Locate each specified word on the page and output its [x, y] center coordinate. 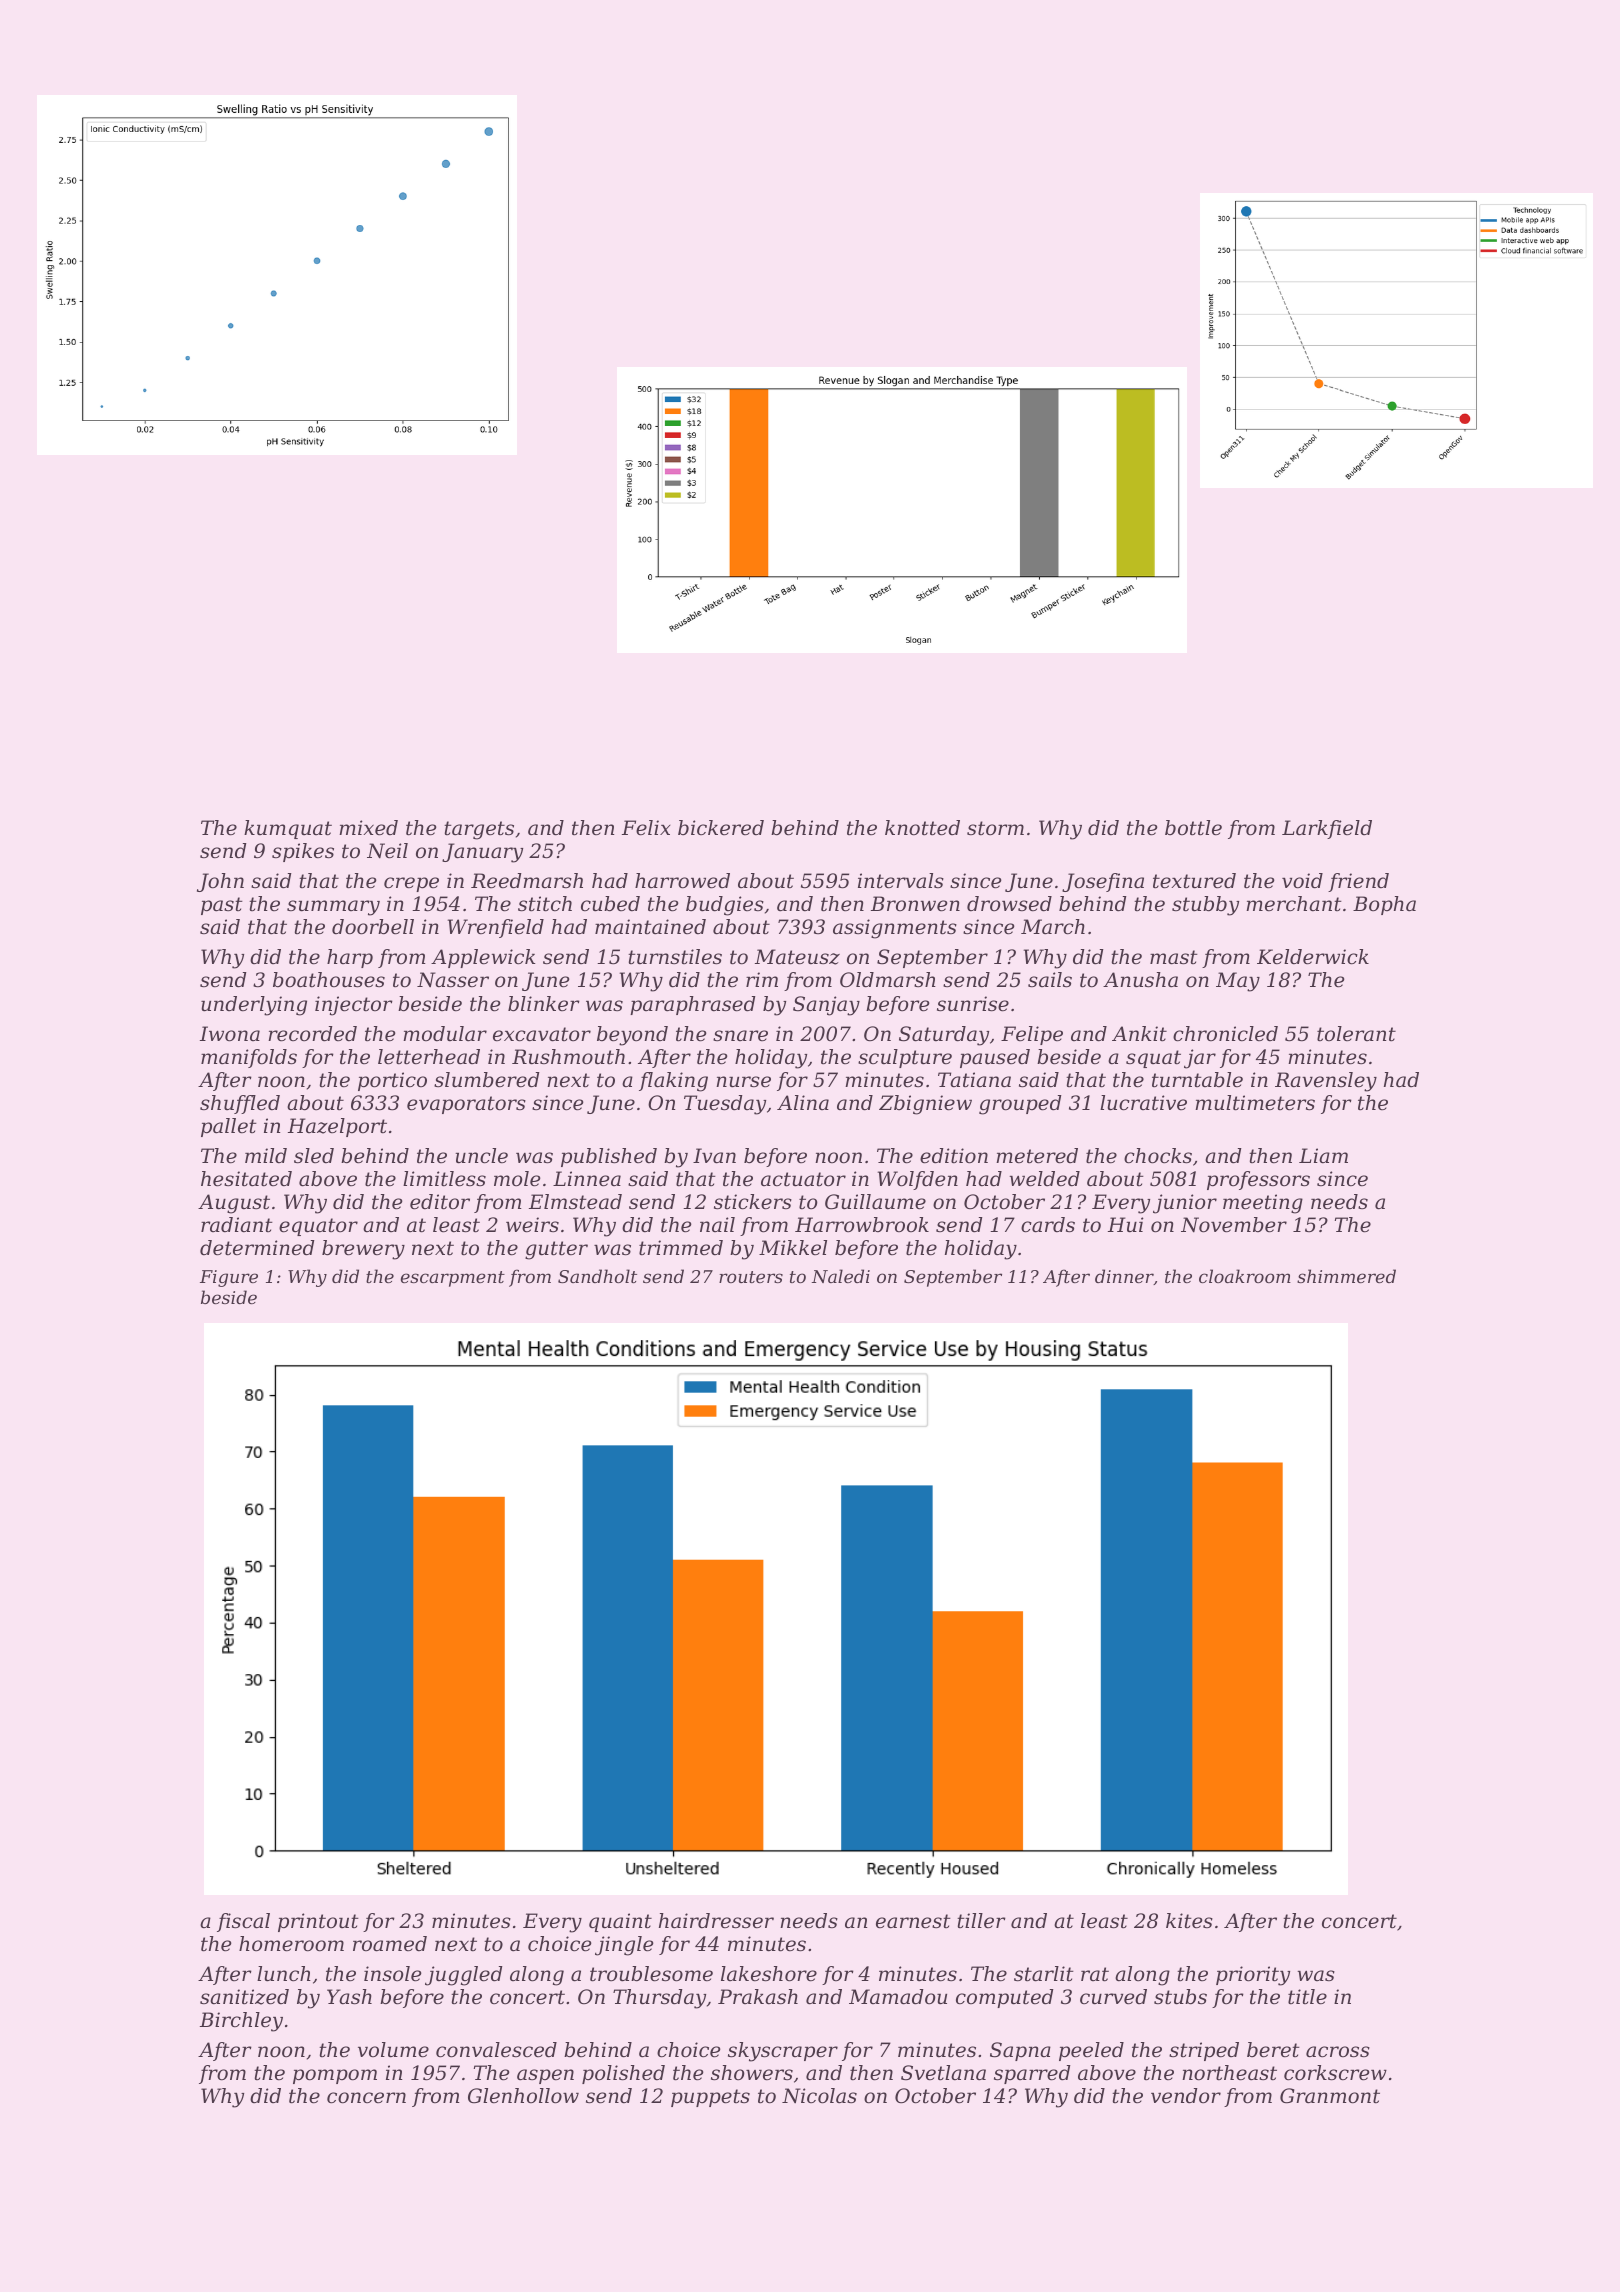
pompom [335, 2076]
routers [751, 1277]
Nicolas [819, 2096]
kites [1189, 1921]
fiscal [243, 1922]
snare [740, 1035]
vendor [1186, 2096]
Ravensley [1326, 1082]
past [222, 906]
